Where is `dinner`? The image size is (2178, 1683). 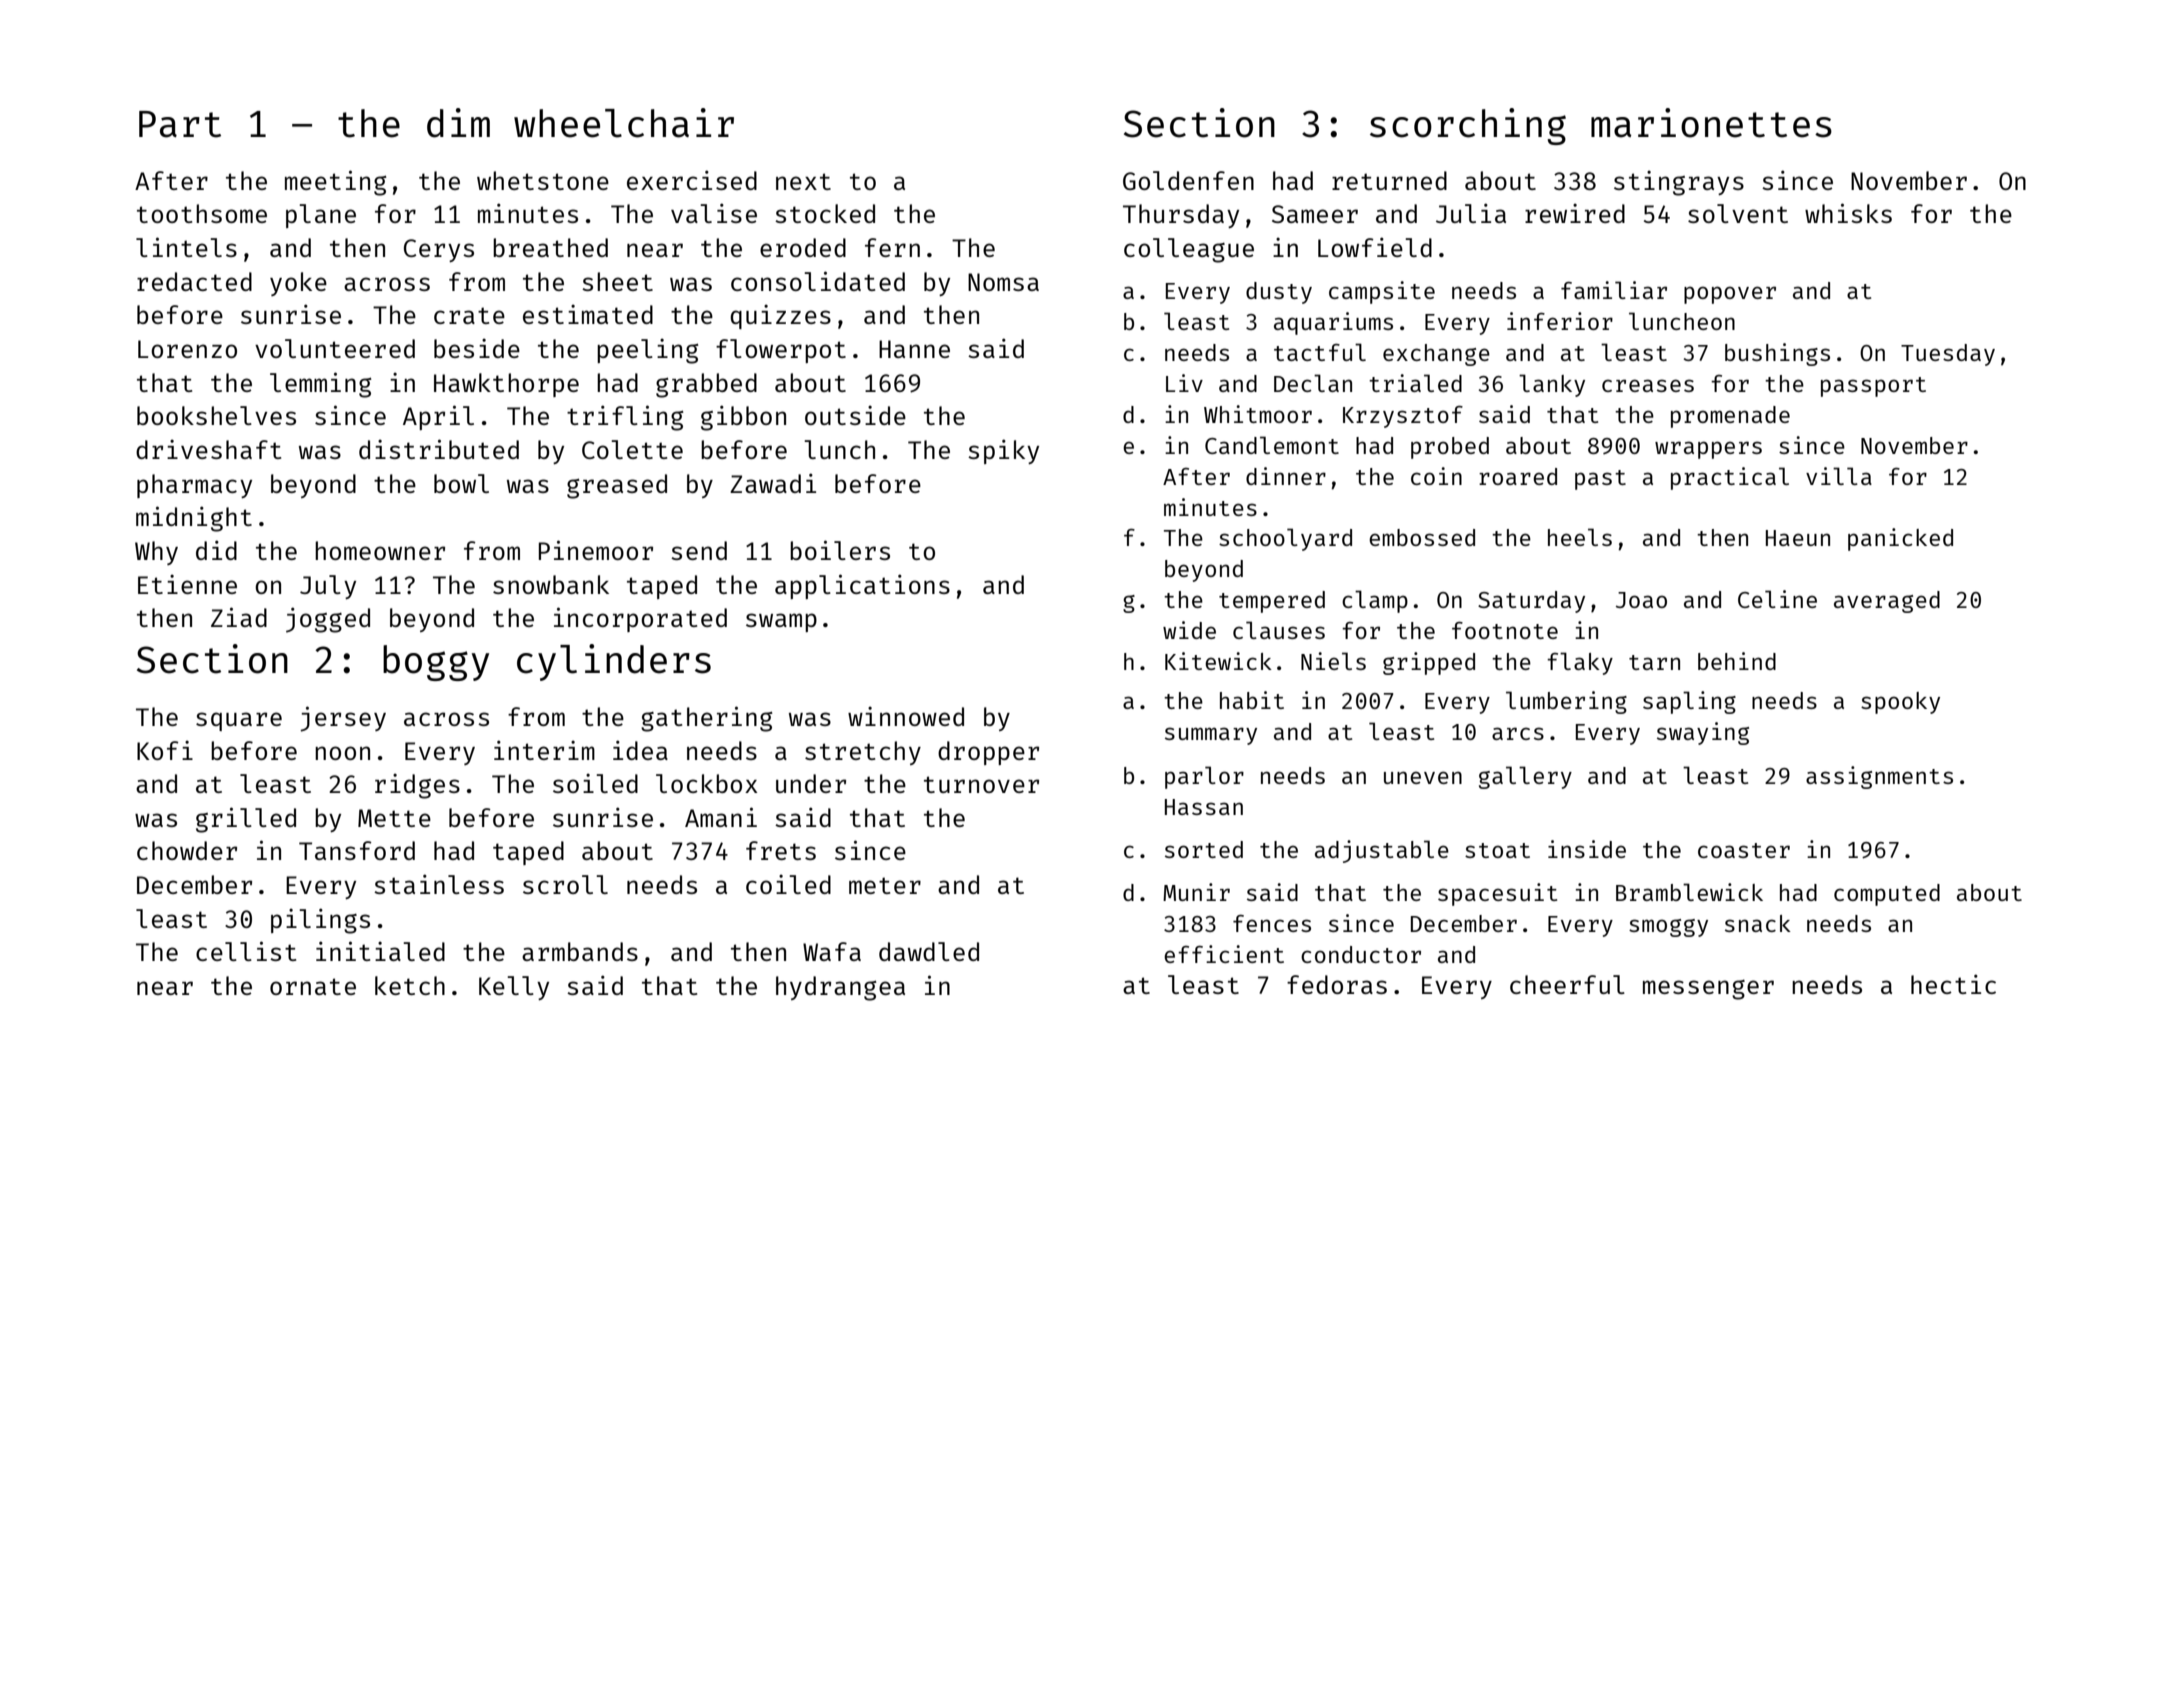
dinner is located at coordinates (1286, 476).
